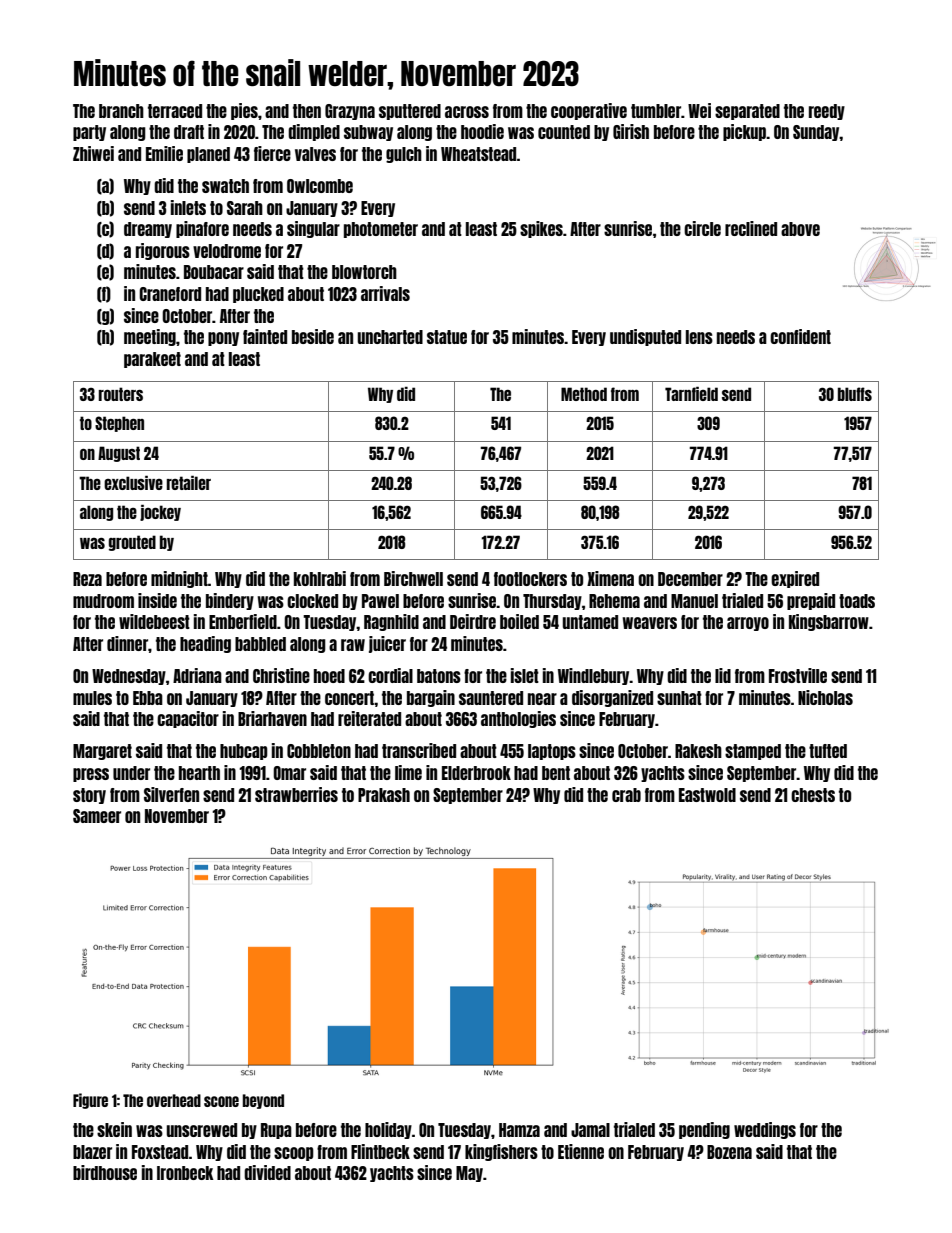 The width and height of the document is (952, 1233). What do you see at coordinates (97, 816) in the document?
I see `Sameer` at bounding box center [97, 816].
